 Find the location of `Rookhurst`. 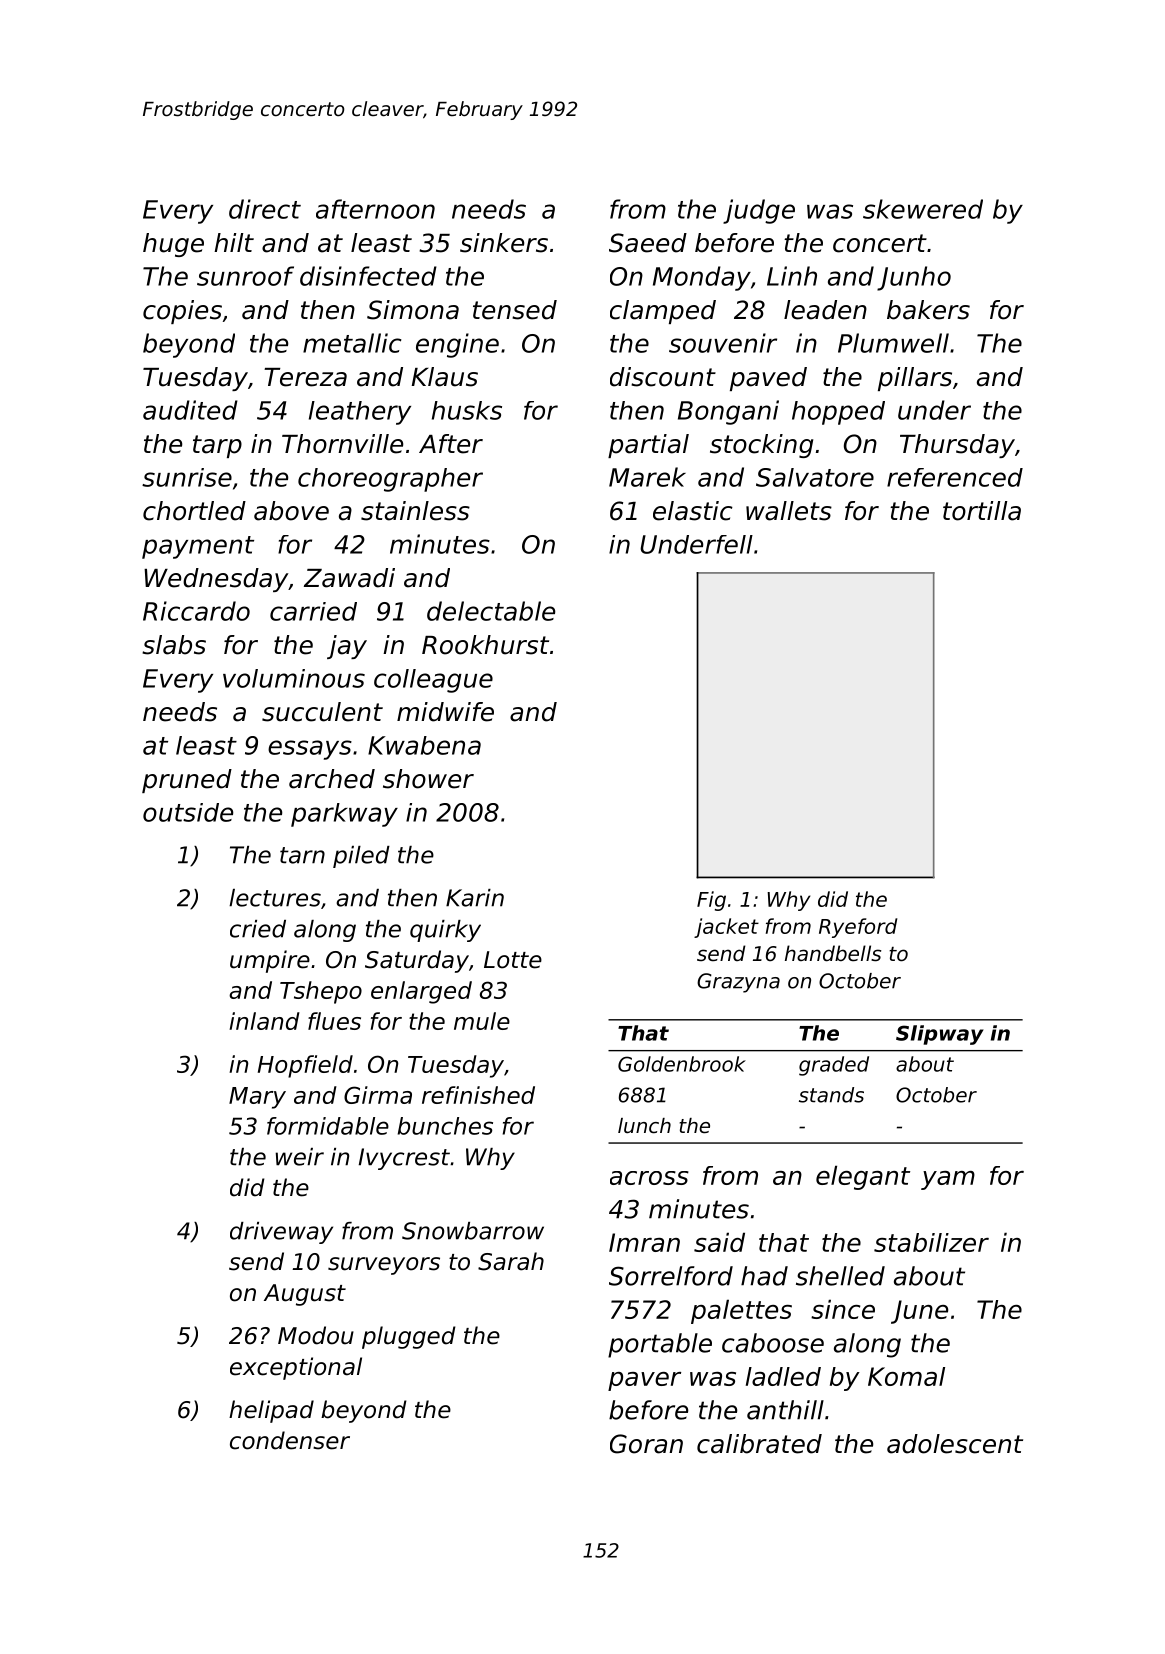

Rookhurst is located at coordinates (485, 645).
